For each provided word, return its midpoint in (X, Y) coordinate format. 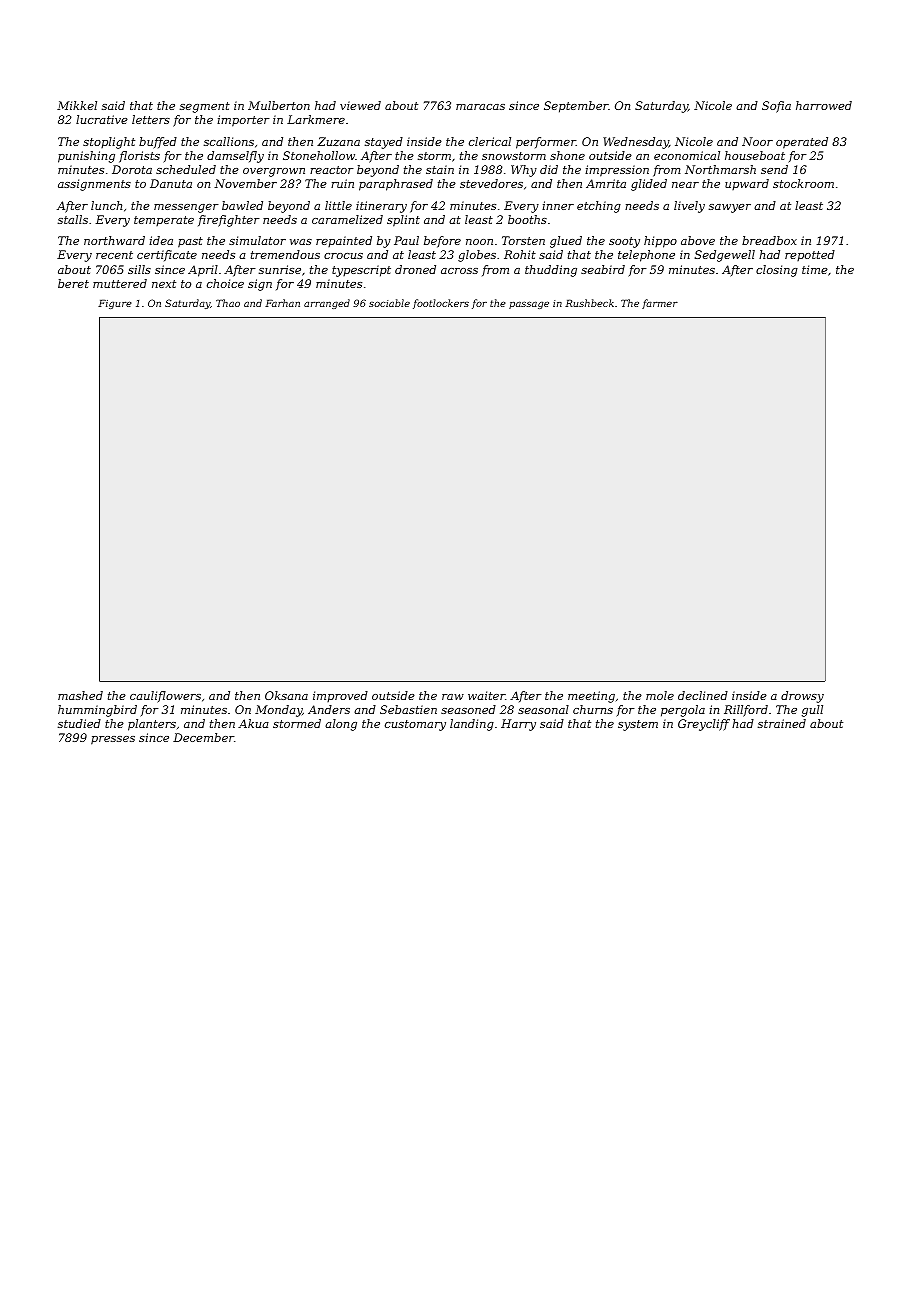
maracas (480, 107)
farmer (660, 304)
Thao (228, 303)
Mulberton (279, 105)
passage (529, 305)
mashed (80, 695)
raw (453, 697)
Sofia (776, 107)
